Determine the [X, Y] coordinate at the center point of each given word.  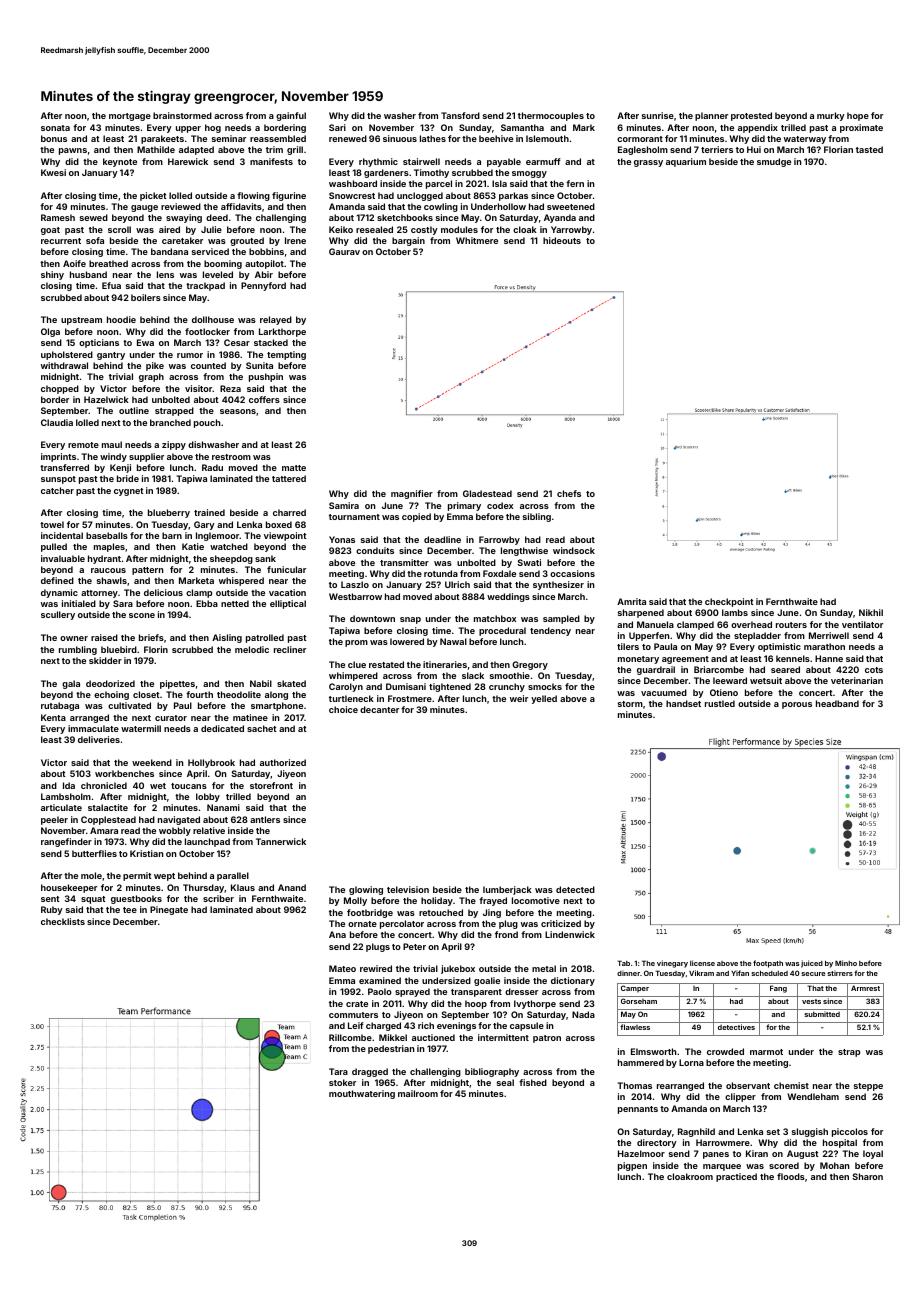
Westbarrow [355, 596]
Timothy [431, 173]
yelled [544, 699]
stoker [342, 1082]
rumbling [78, 650]
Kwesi [53, 172]
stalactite [108, 807]
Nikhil [871, 612]
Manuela [655, 624]
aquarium [686, 162]
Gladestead [487, 493]
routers [791, 625]
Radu [212, 467]
